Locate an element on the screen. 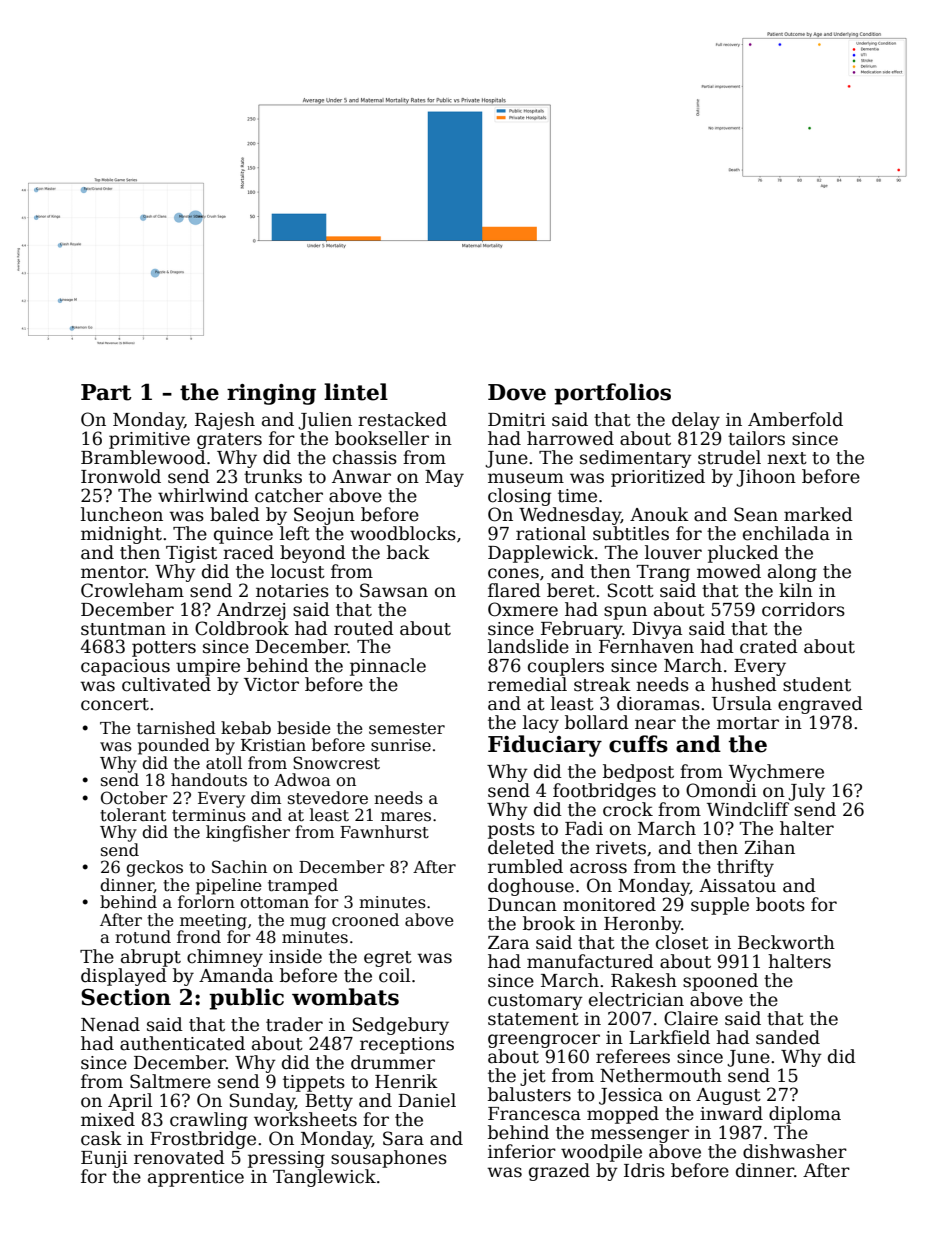 This screenshot has height=1233, width=952. Tanglewick is located at coordinates (324, 1178).
